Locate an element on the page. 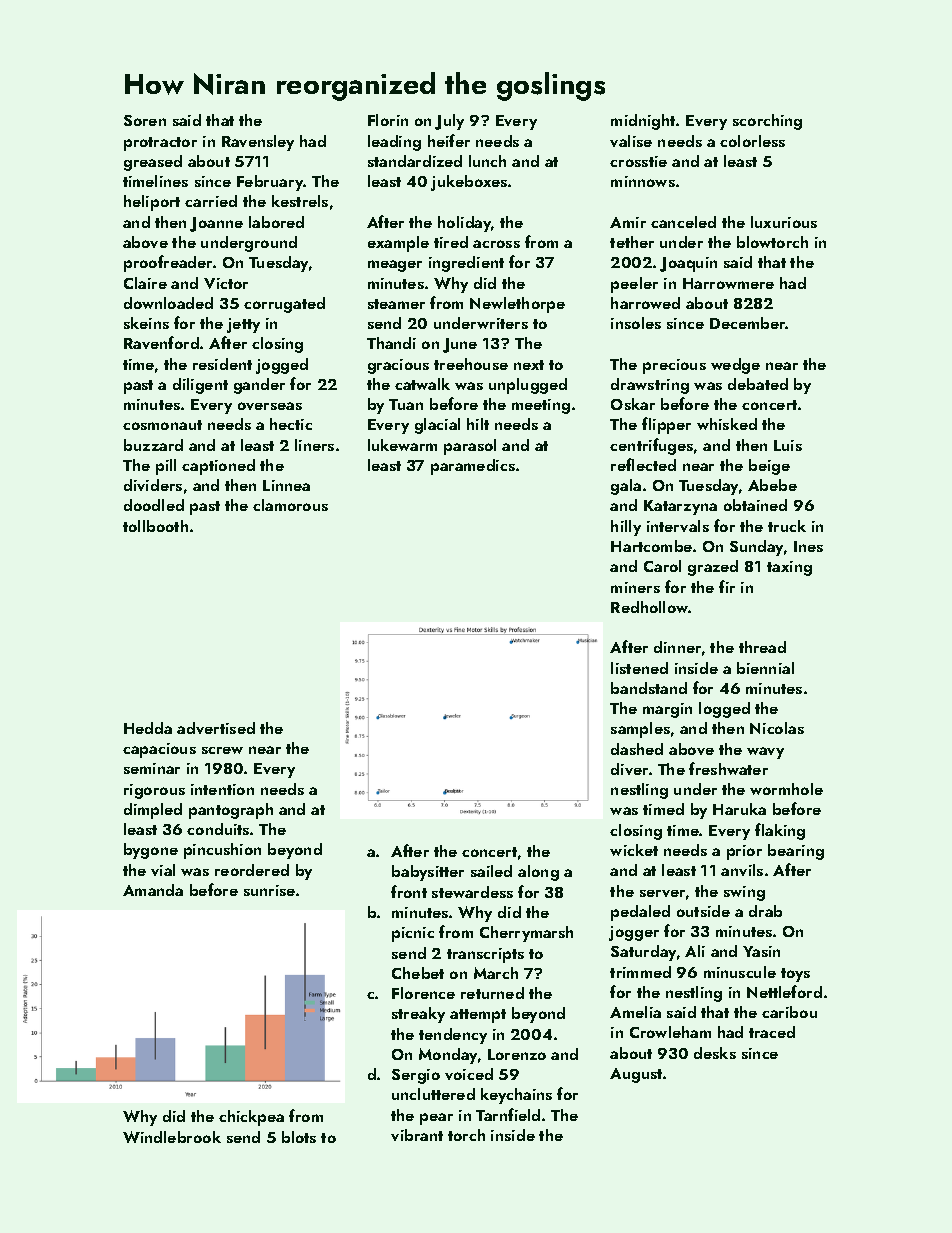 The width and height of the image is (952, 1233). debated is located at coordinates (758, 384).
